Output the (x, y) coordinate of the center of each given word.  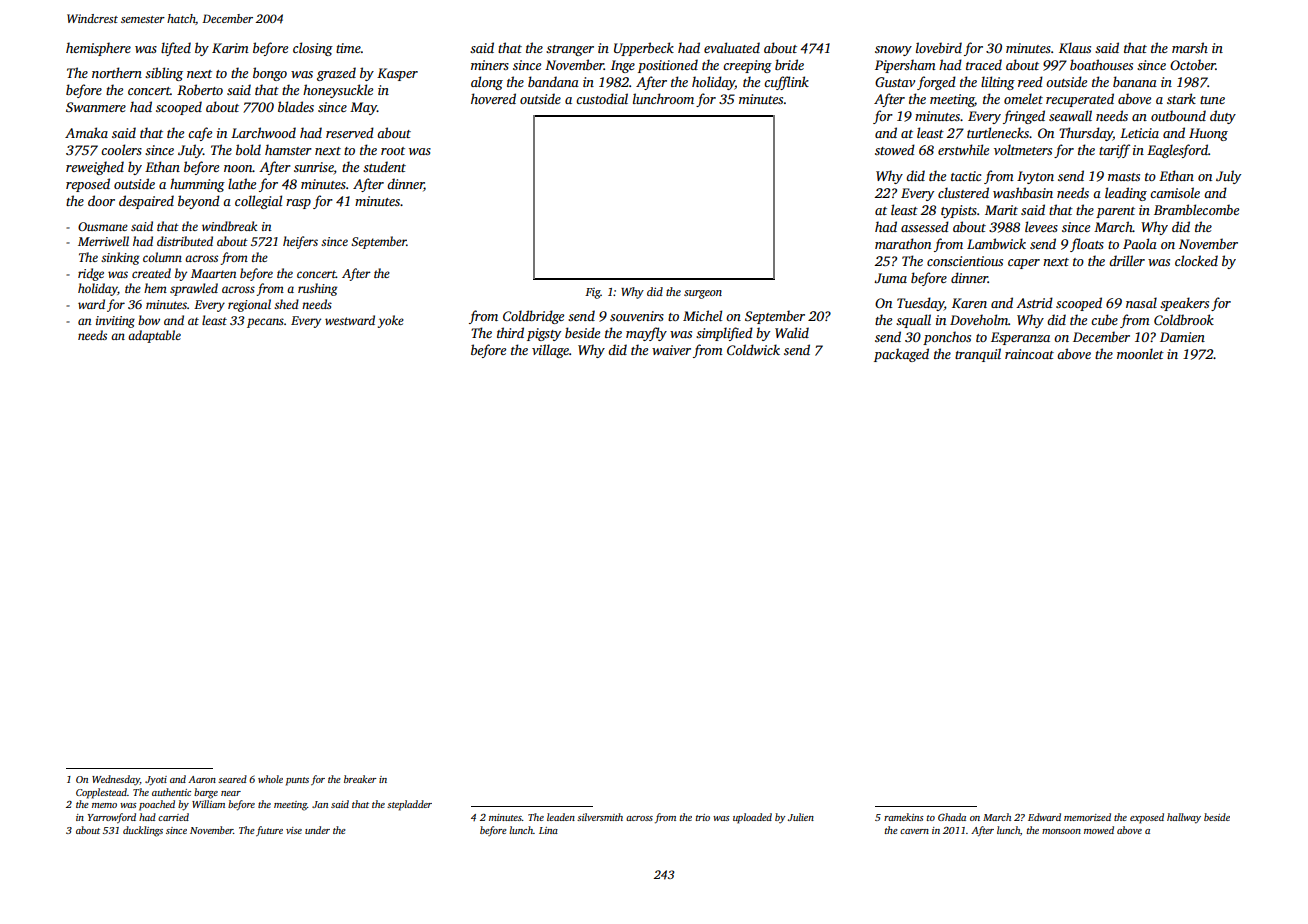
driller (1127, 260)
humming (197, 185)
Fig (593, 293)
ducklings (143, 831)
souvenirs (637, 316)
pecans (265, 323)
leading (1126, 194)
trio (703, 817)
